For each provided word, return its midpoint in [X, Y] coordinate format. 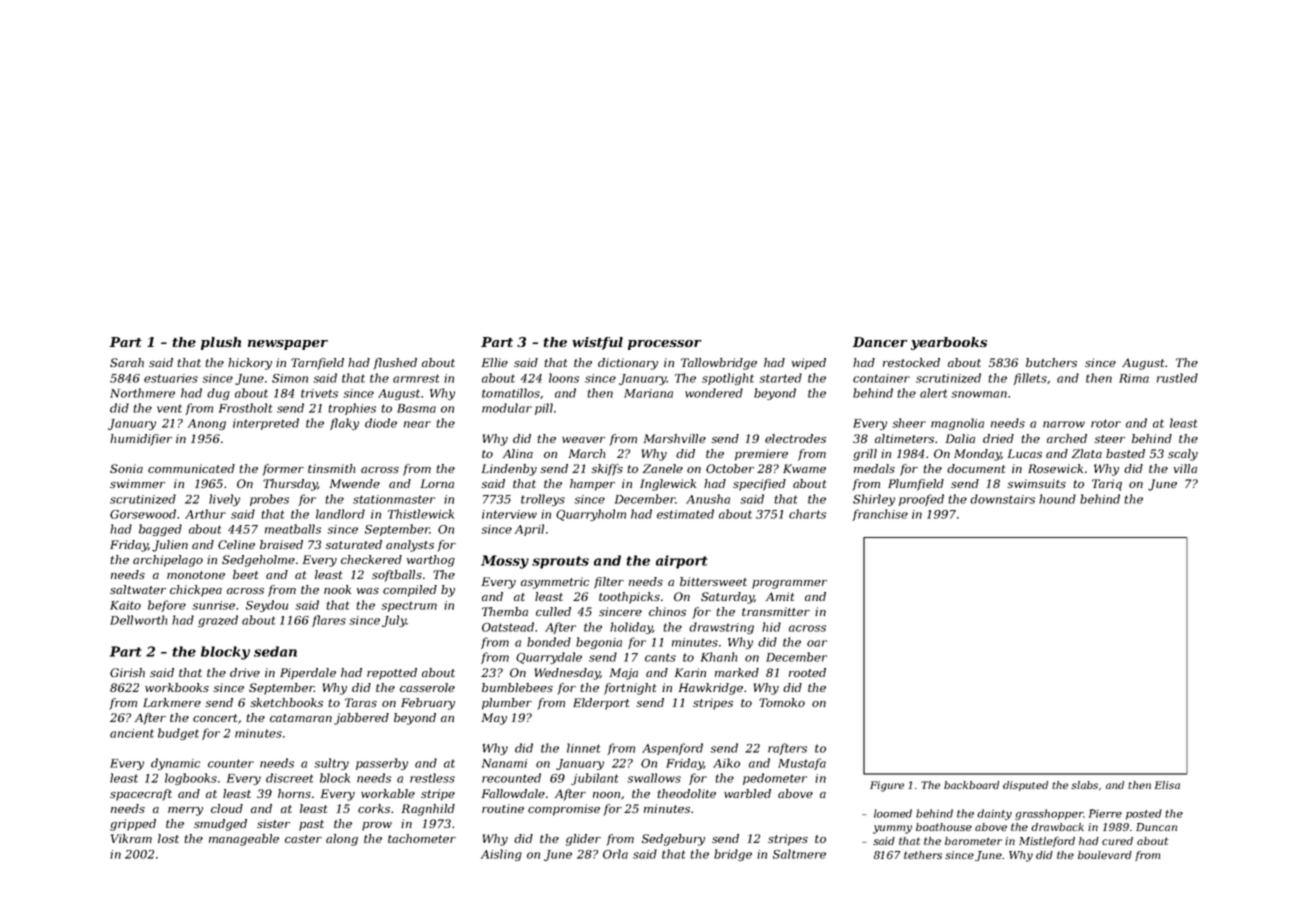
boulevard [1105, 855]
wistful [597, 343]
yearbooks [949, 343]
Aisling [501, 855]
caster [303, 839]
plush [221, 343]
